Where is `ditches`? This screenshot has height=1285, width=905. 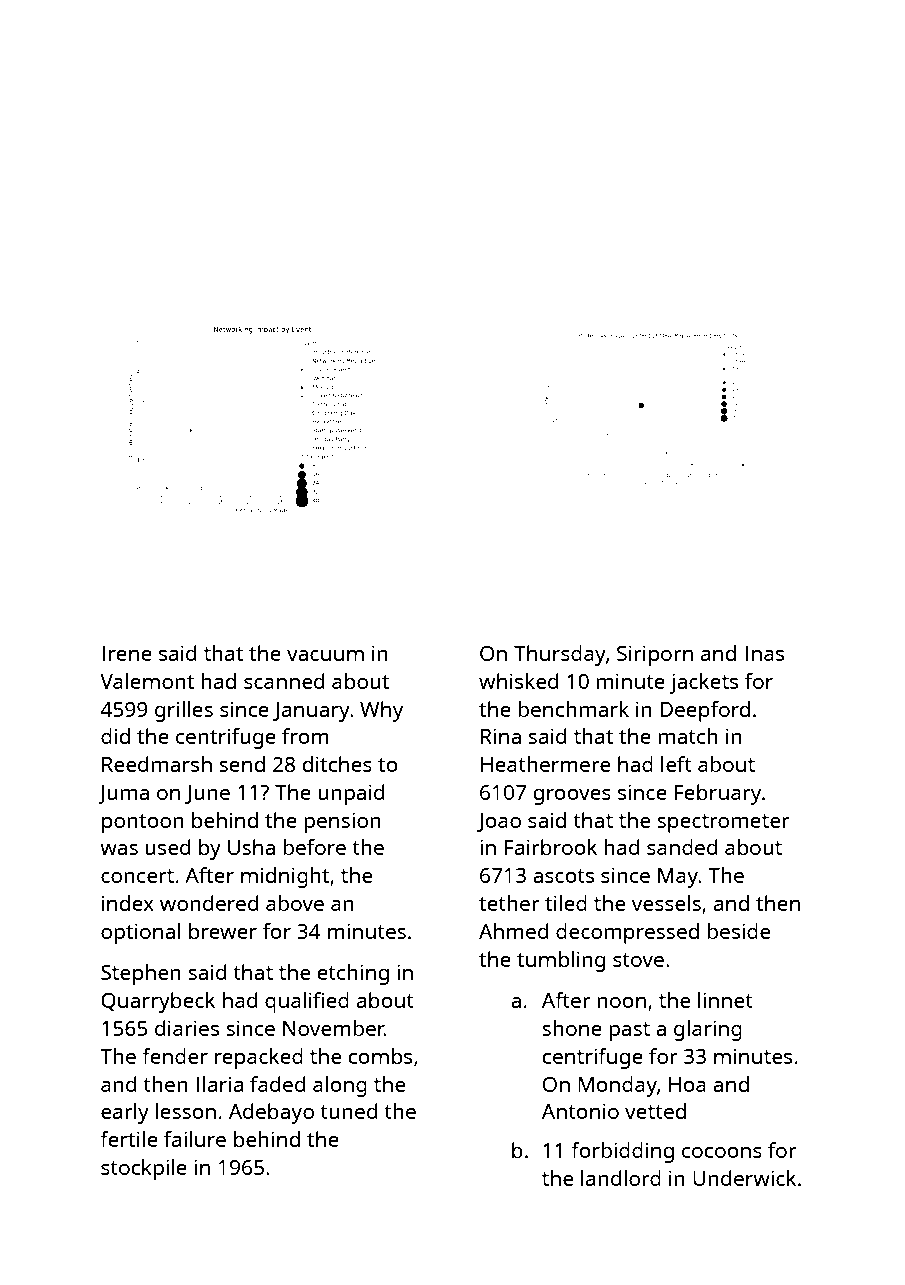
ditches is located at coordinates (337, 764).
